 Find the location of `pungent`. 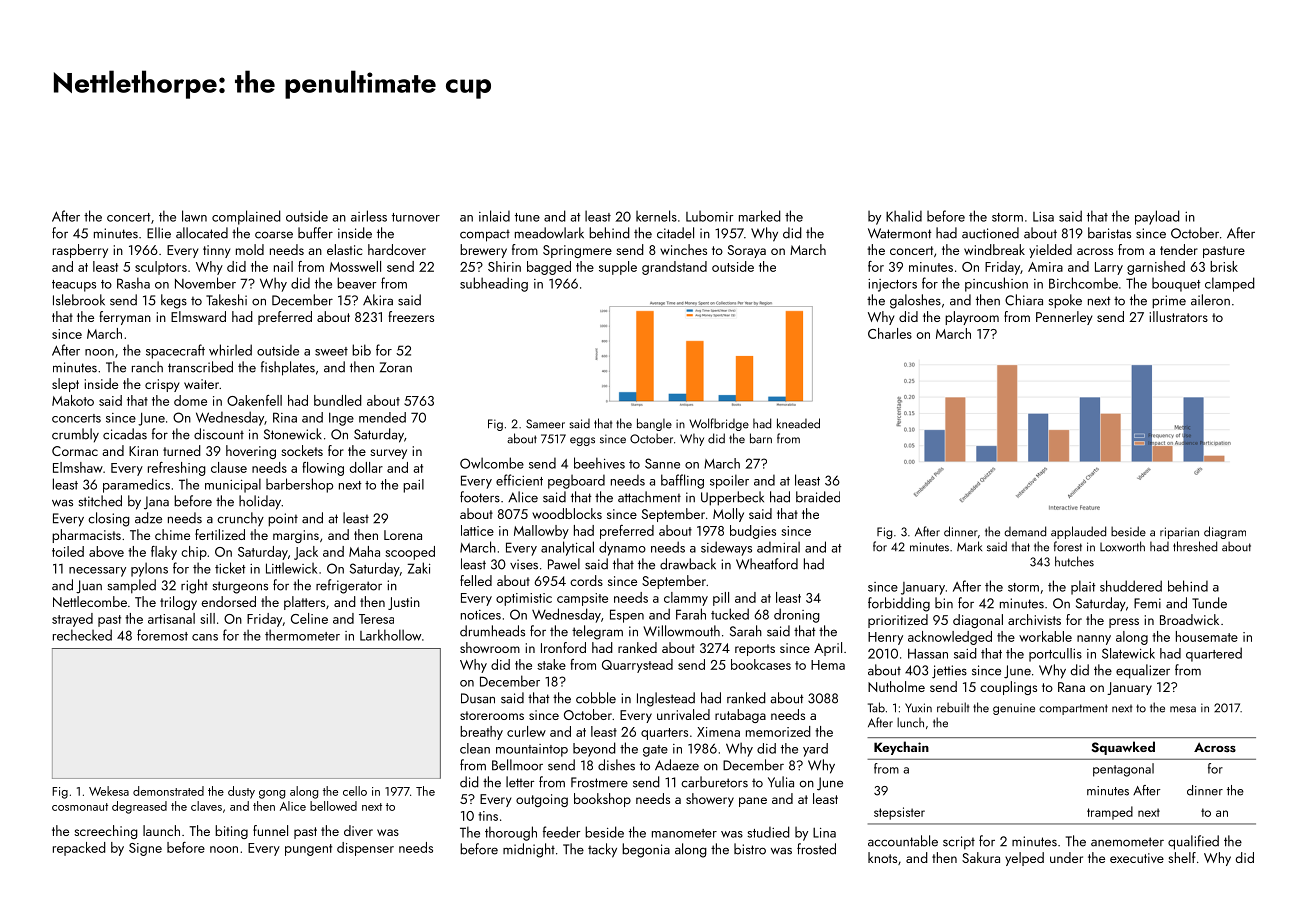

pungent is located at coordinates (308, 850).
